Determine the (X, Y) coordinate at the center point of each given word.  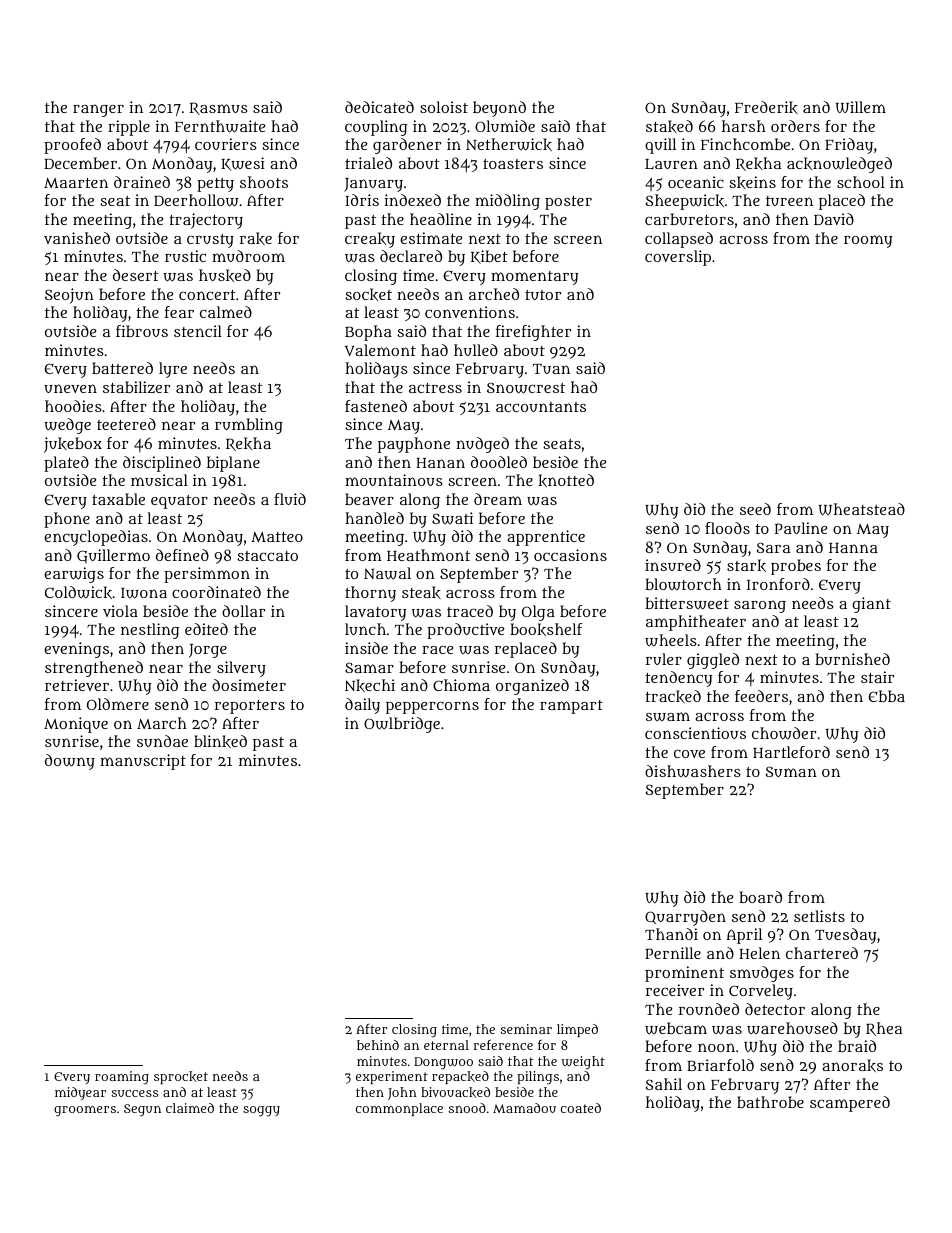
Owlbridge (402, 725)
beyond (499, 109)
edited (206, 629)
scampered (850, 1104)
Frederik (766, 107)
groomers (85, 1111)
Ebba (886, 696)
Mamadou (524, 1108)
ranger (98, 110)
